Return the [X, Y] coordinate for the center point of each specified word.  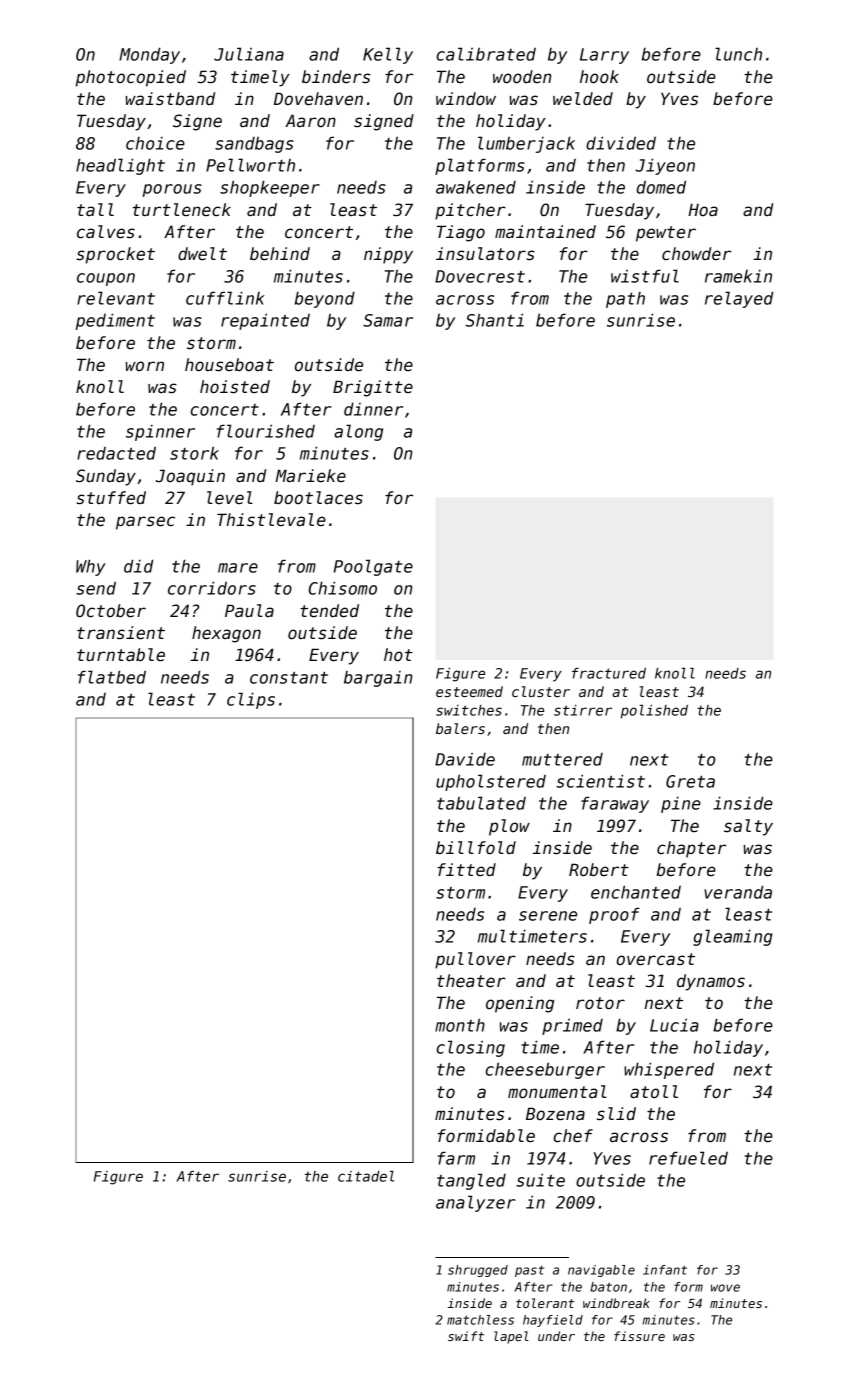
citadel [366, 1176]
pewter [666, 234]
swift [466, 1336]
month [460, 1025]
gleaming [733, 937]
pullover [475, 960]
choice [155, 143]
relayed [739, 299]
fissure [639, 1336]
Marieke [311, 476]
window [466, 99]
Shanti [495, 320]
